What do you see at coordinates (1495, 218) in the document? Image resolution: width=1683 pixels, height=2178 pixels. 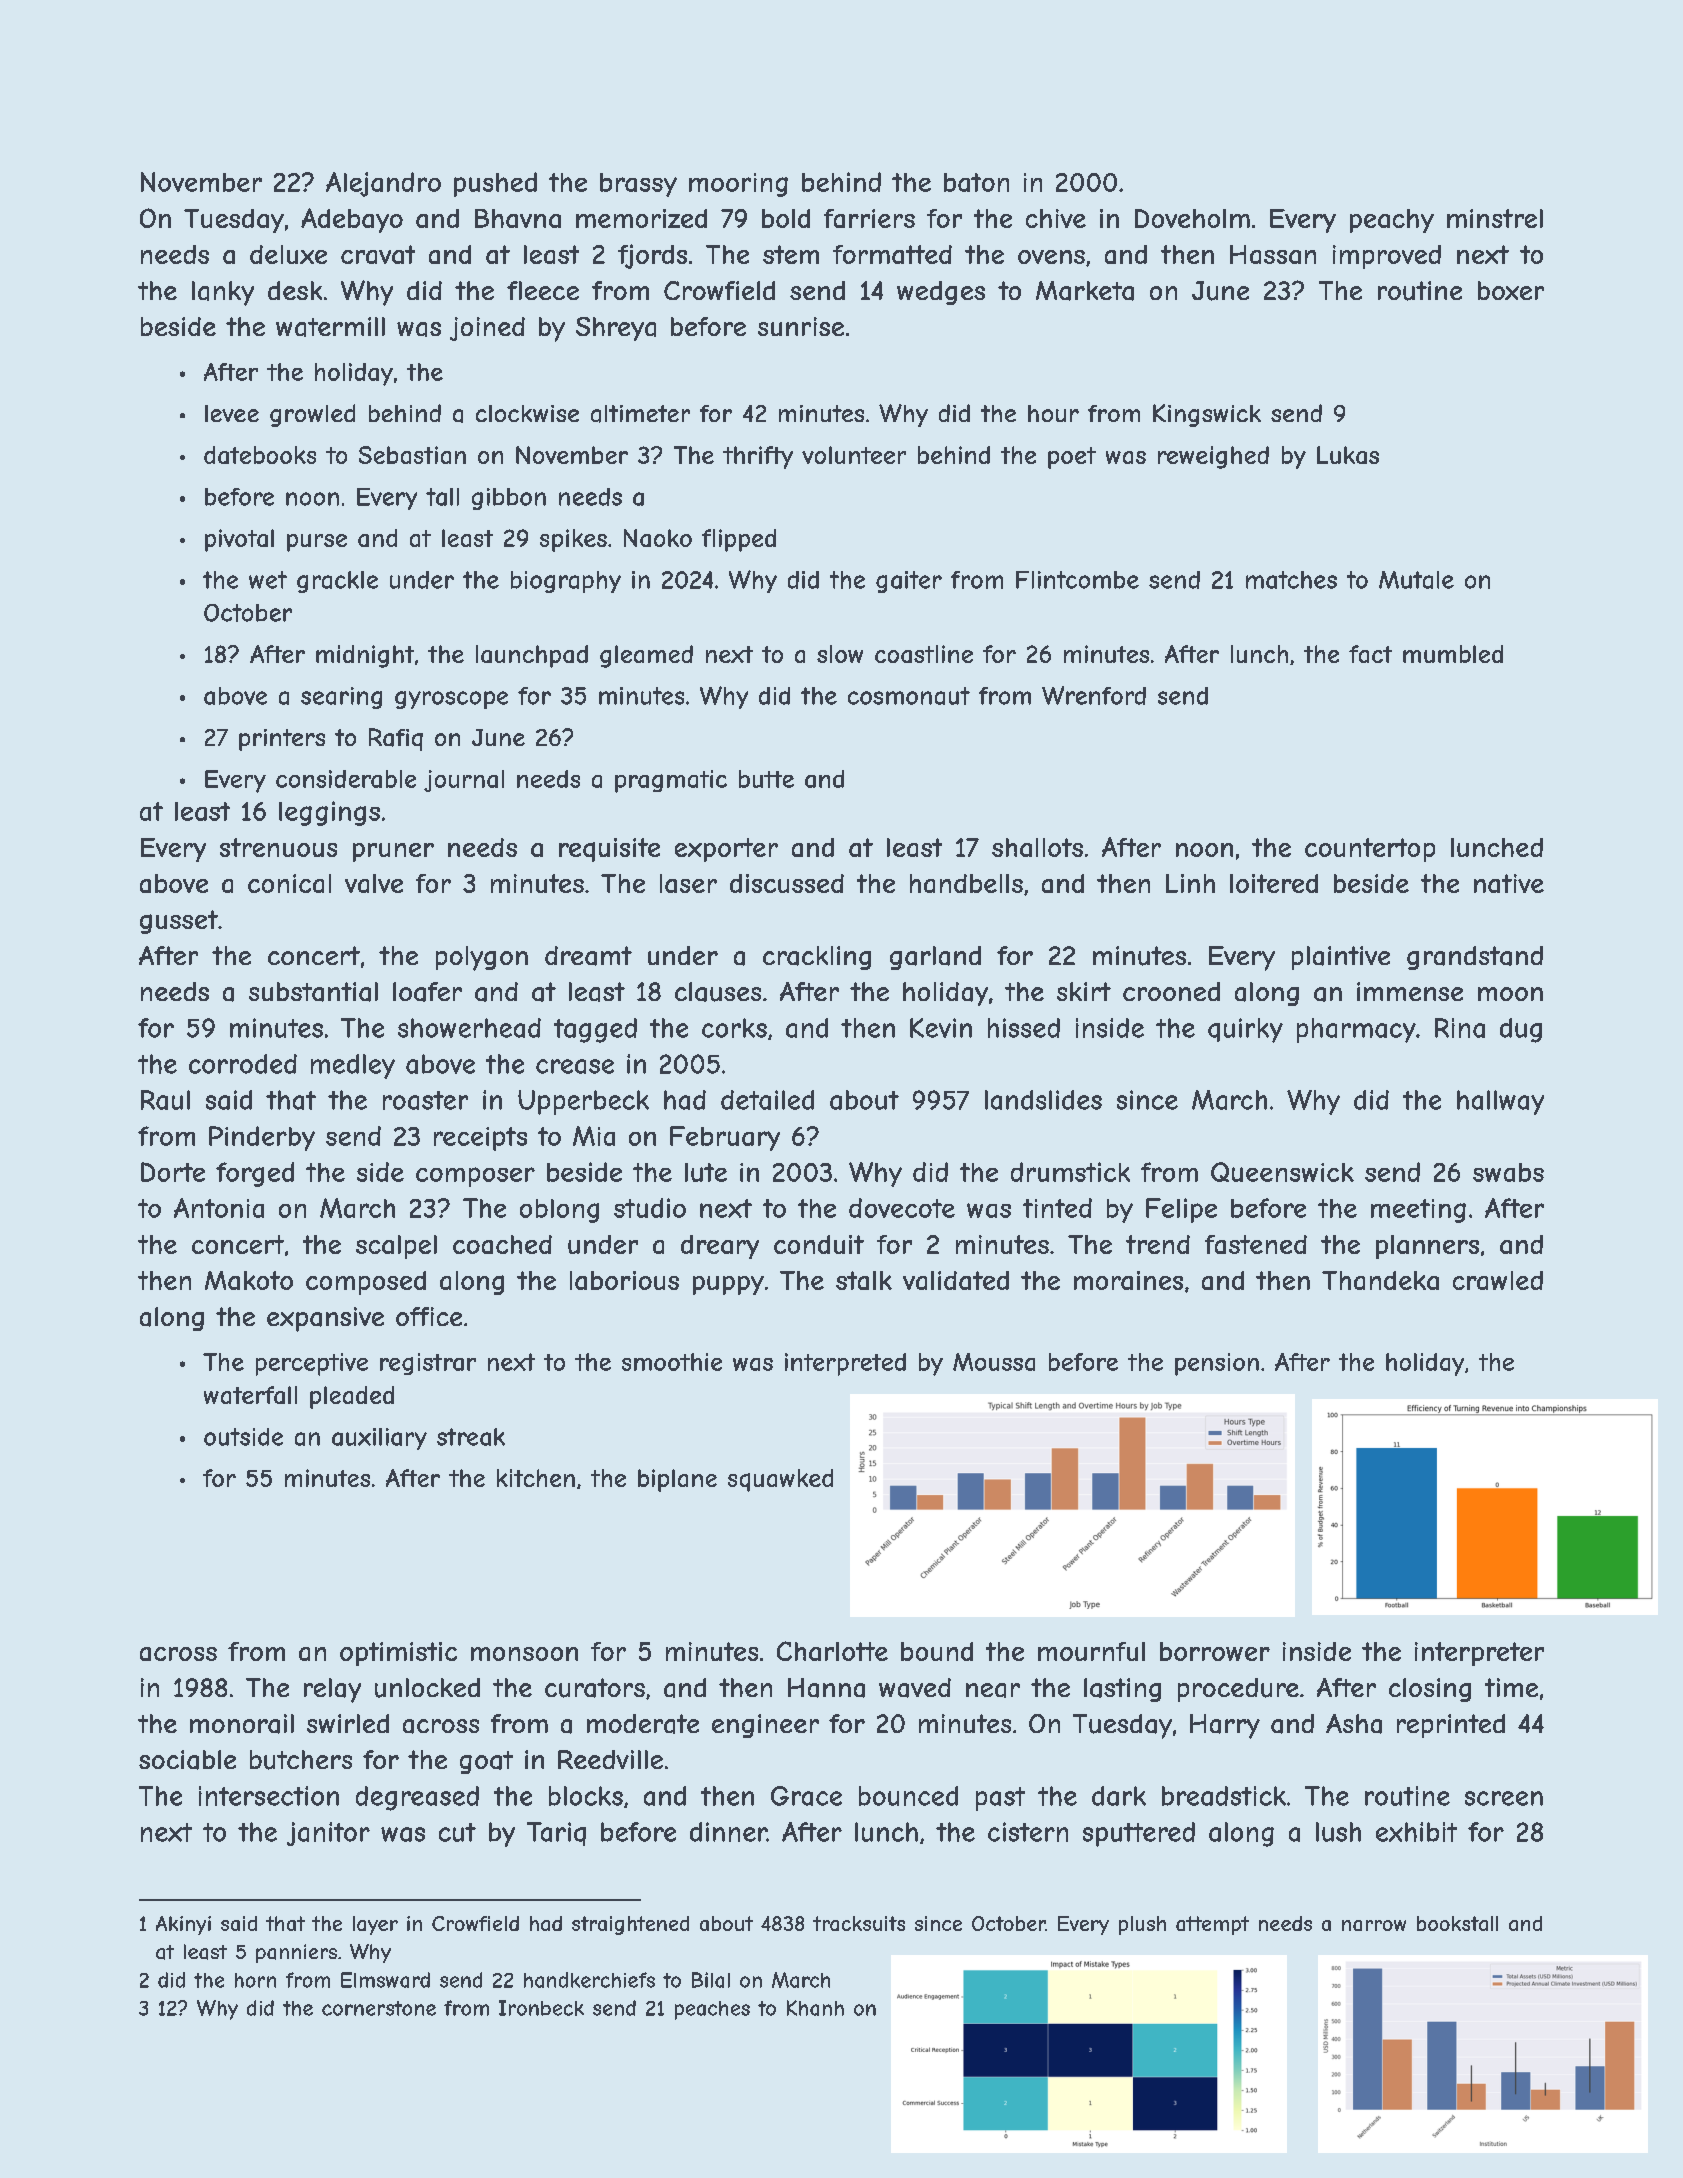 I see `minstrel` at bounding box center [1495, 218].
